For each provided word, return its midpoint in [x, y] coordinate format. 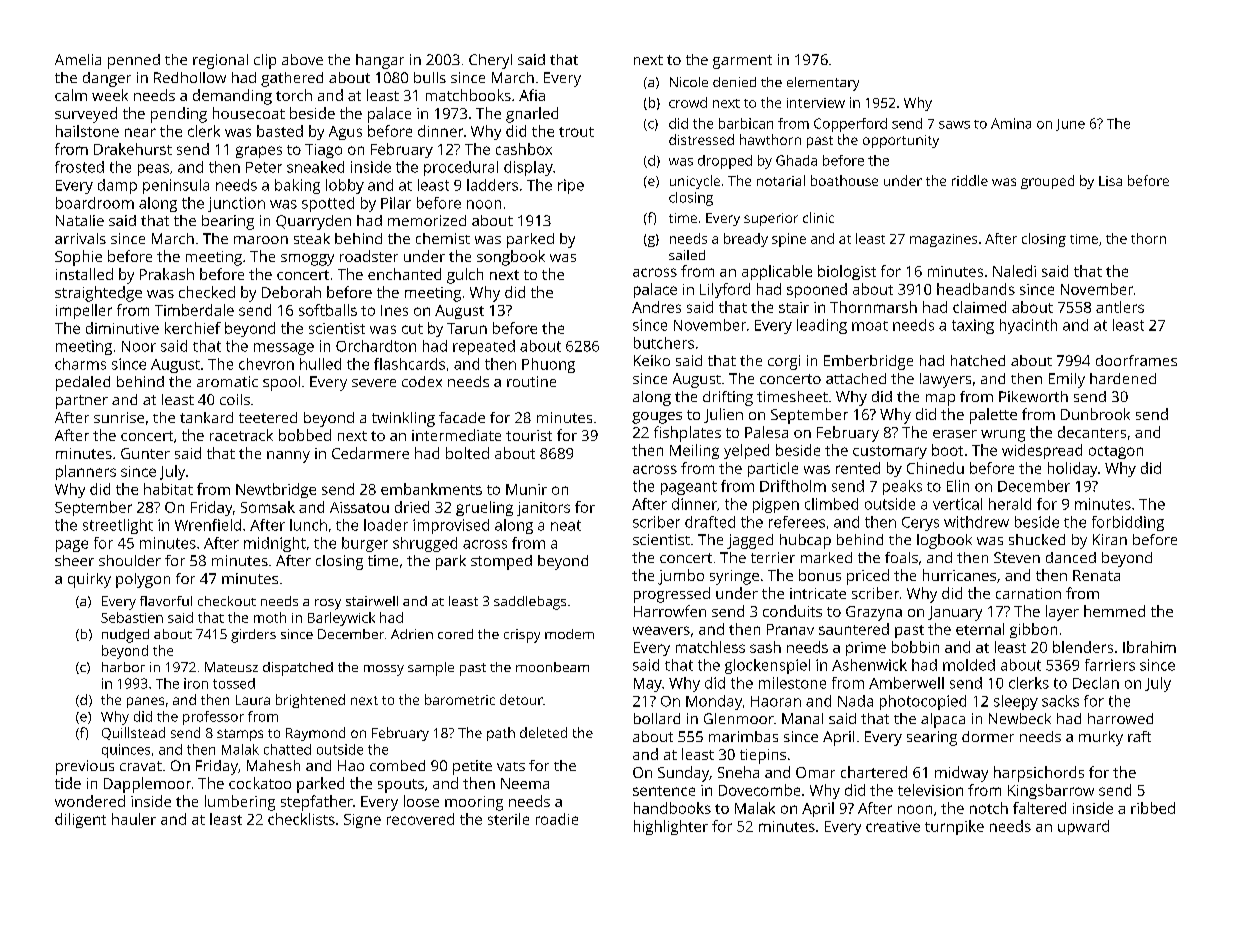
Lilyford [725, 290]
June [1070, 125]
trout [576, 132]
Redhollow [190, 77]
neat [566, 525]
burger [365, 544]
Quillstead [133, 733]
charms [80, 364]
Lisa [1110, 181]
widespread [1042, 451]
